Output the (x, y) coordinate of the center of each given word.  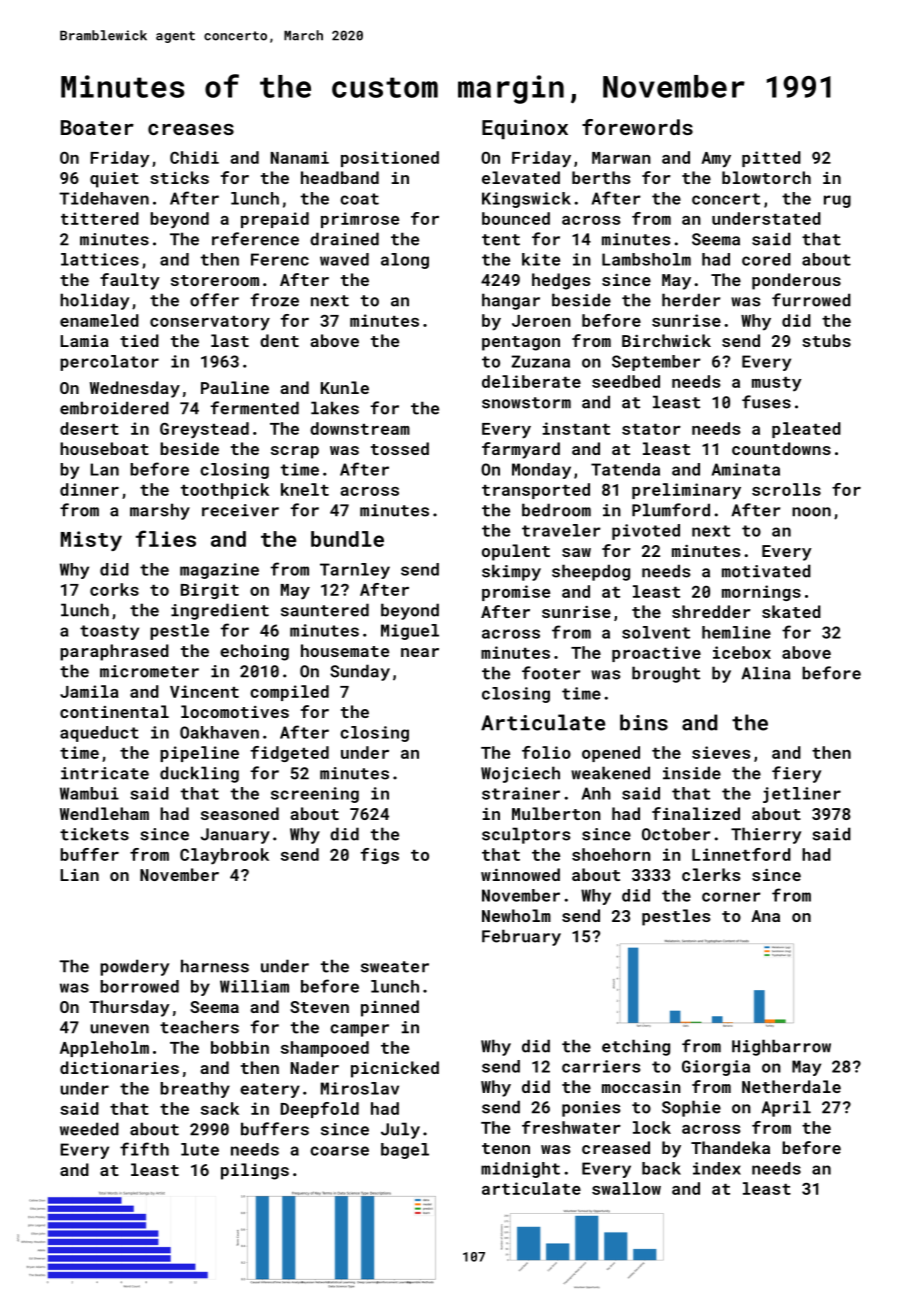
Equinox (525, 129)
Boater (97, 127)
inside (692, 773)
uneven (119, 1029)
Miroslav (360, 1088)
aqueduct (99, 734)
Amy (716, 160)
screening (315, 795)
